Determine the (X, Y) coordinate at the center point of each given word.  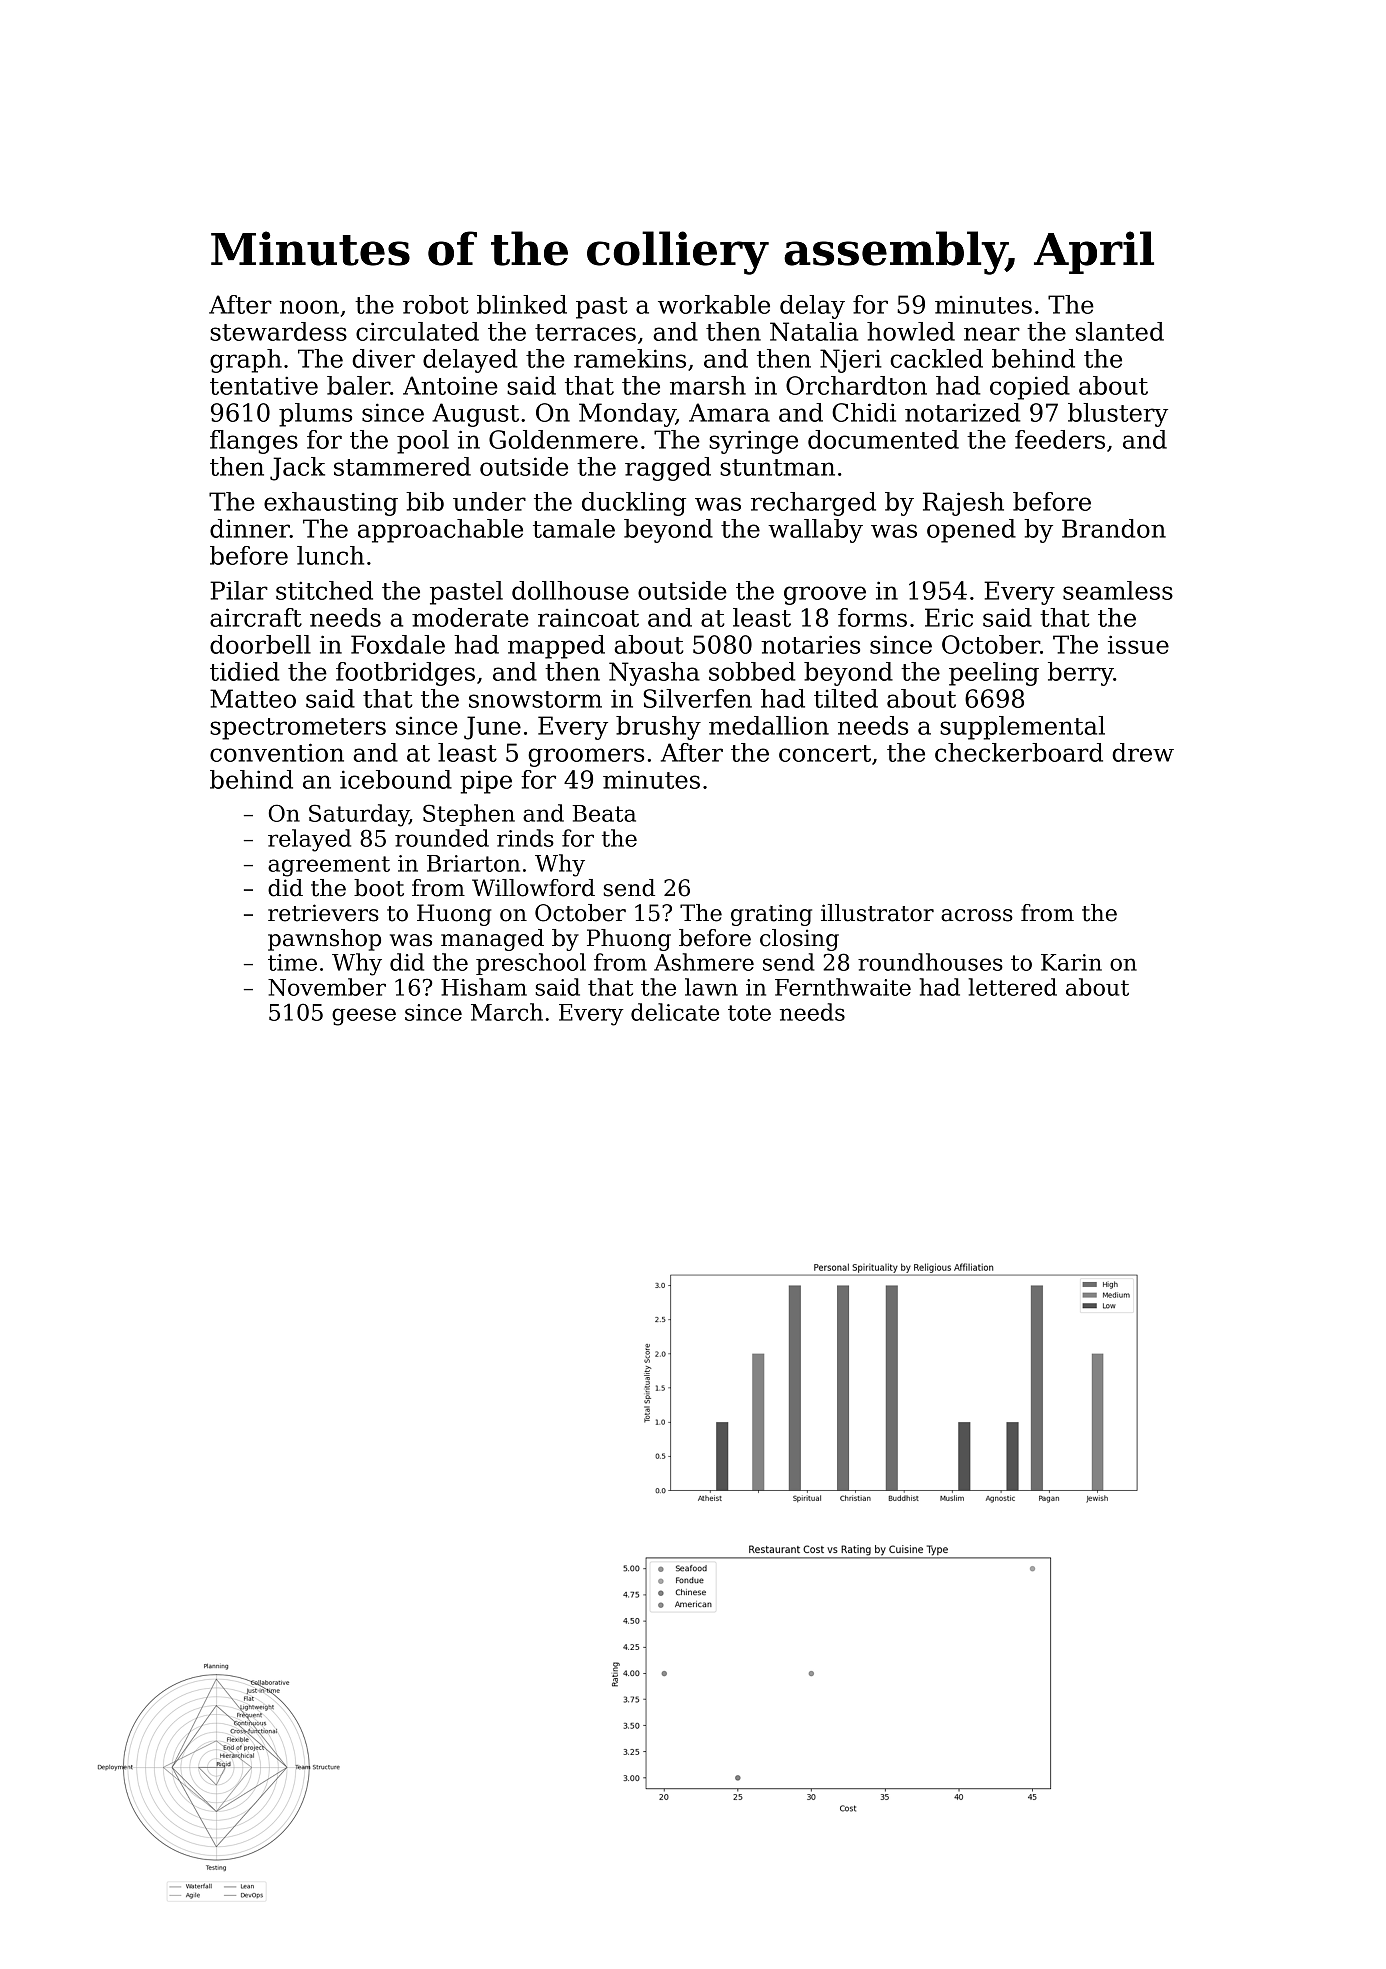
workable (714, 304)
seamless (1118, 590)
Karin (1071, 962)
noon (309, 307)
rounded (442, 838)
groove (825, 595)
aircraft (256, 617)
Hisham (484, 987)
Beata (604, 813)
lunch (330, 555)
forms (872, 617)
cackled (936, 358)
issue (1138, 644)
